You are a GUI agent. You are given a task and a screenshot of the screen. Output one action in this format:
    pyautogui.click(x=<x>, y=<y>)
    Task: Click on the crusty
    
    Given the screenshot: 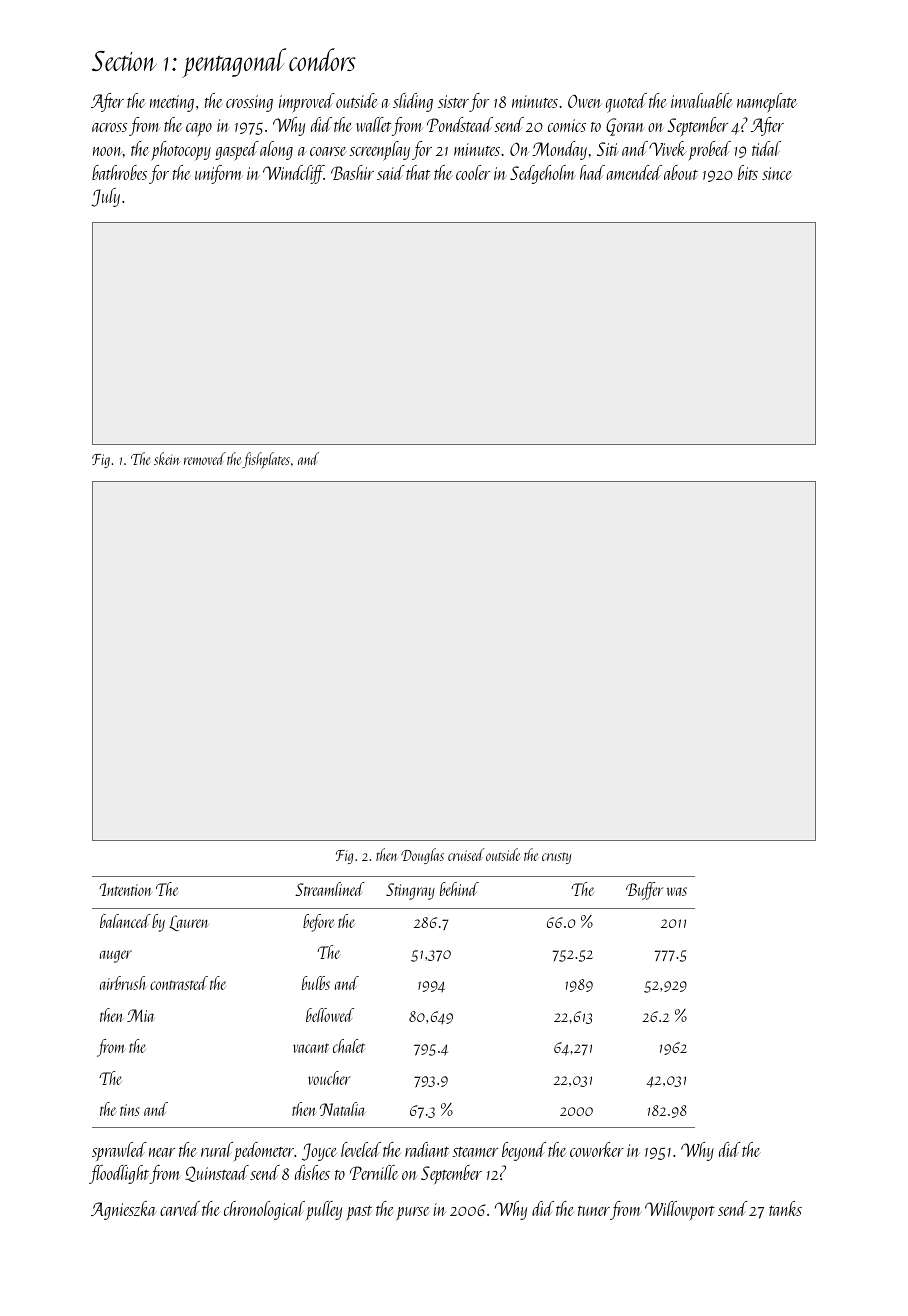 What is the action you would take?
    pyautogui.click(x=556, y=858)
